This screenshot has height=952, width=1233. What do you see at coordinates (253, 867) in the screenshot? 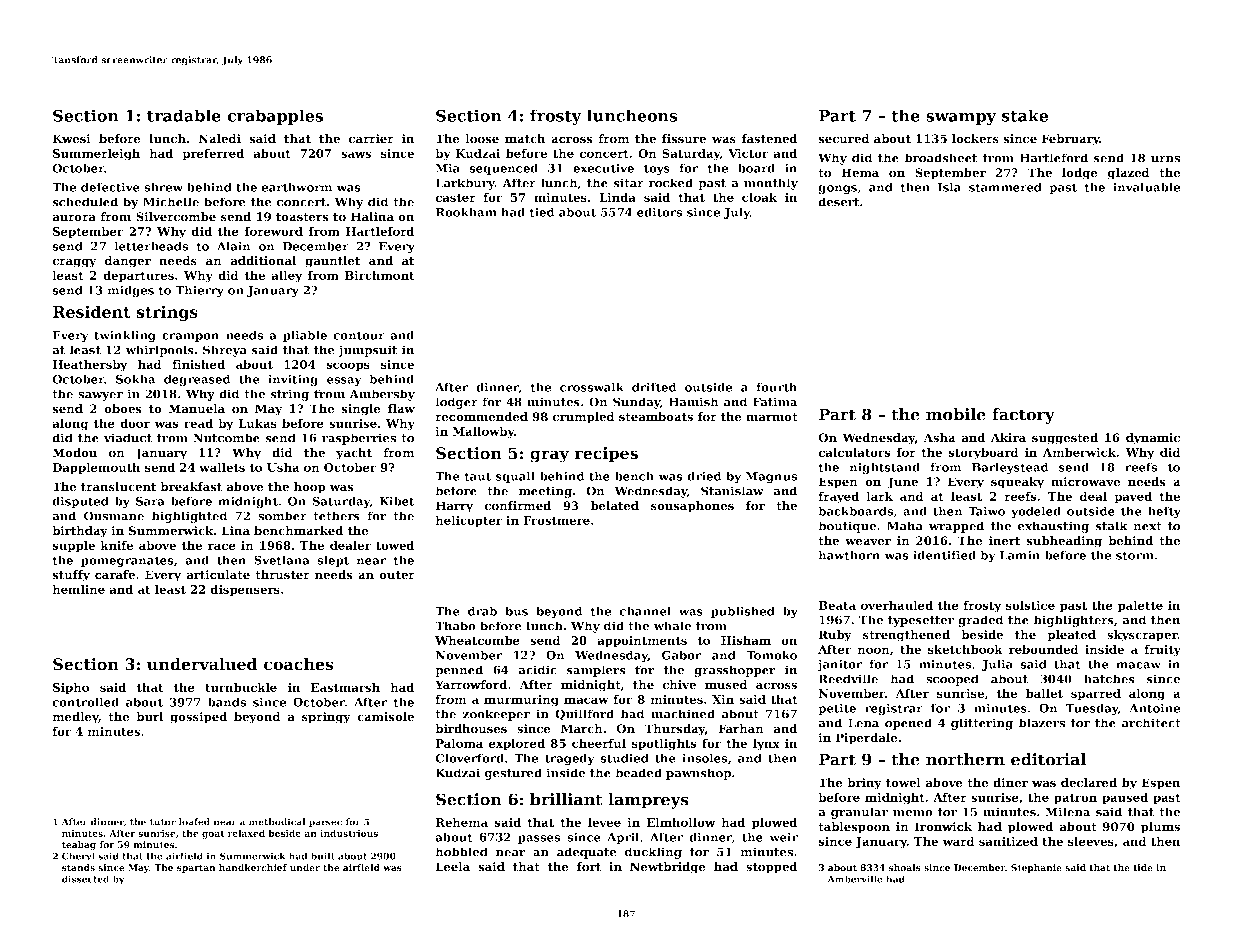
I see `handkerchief` at bounding box center [253, 867].
